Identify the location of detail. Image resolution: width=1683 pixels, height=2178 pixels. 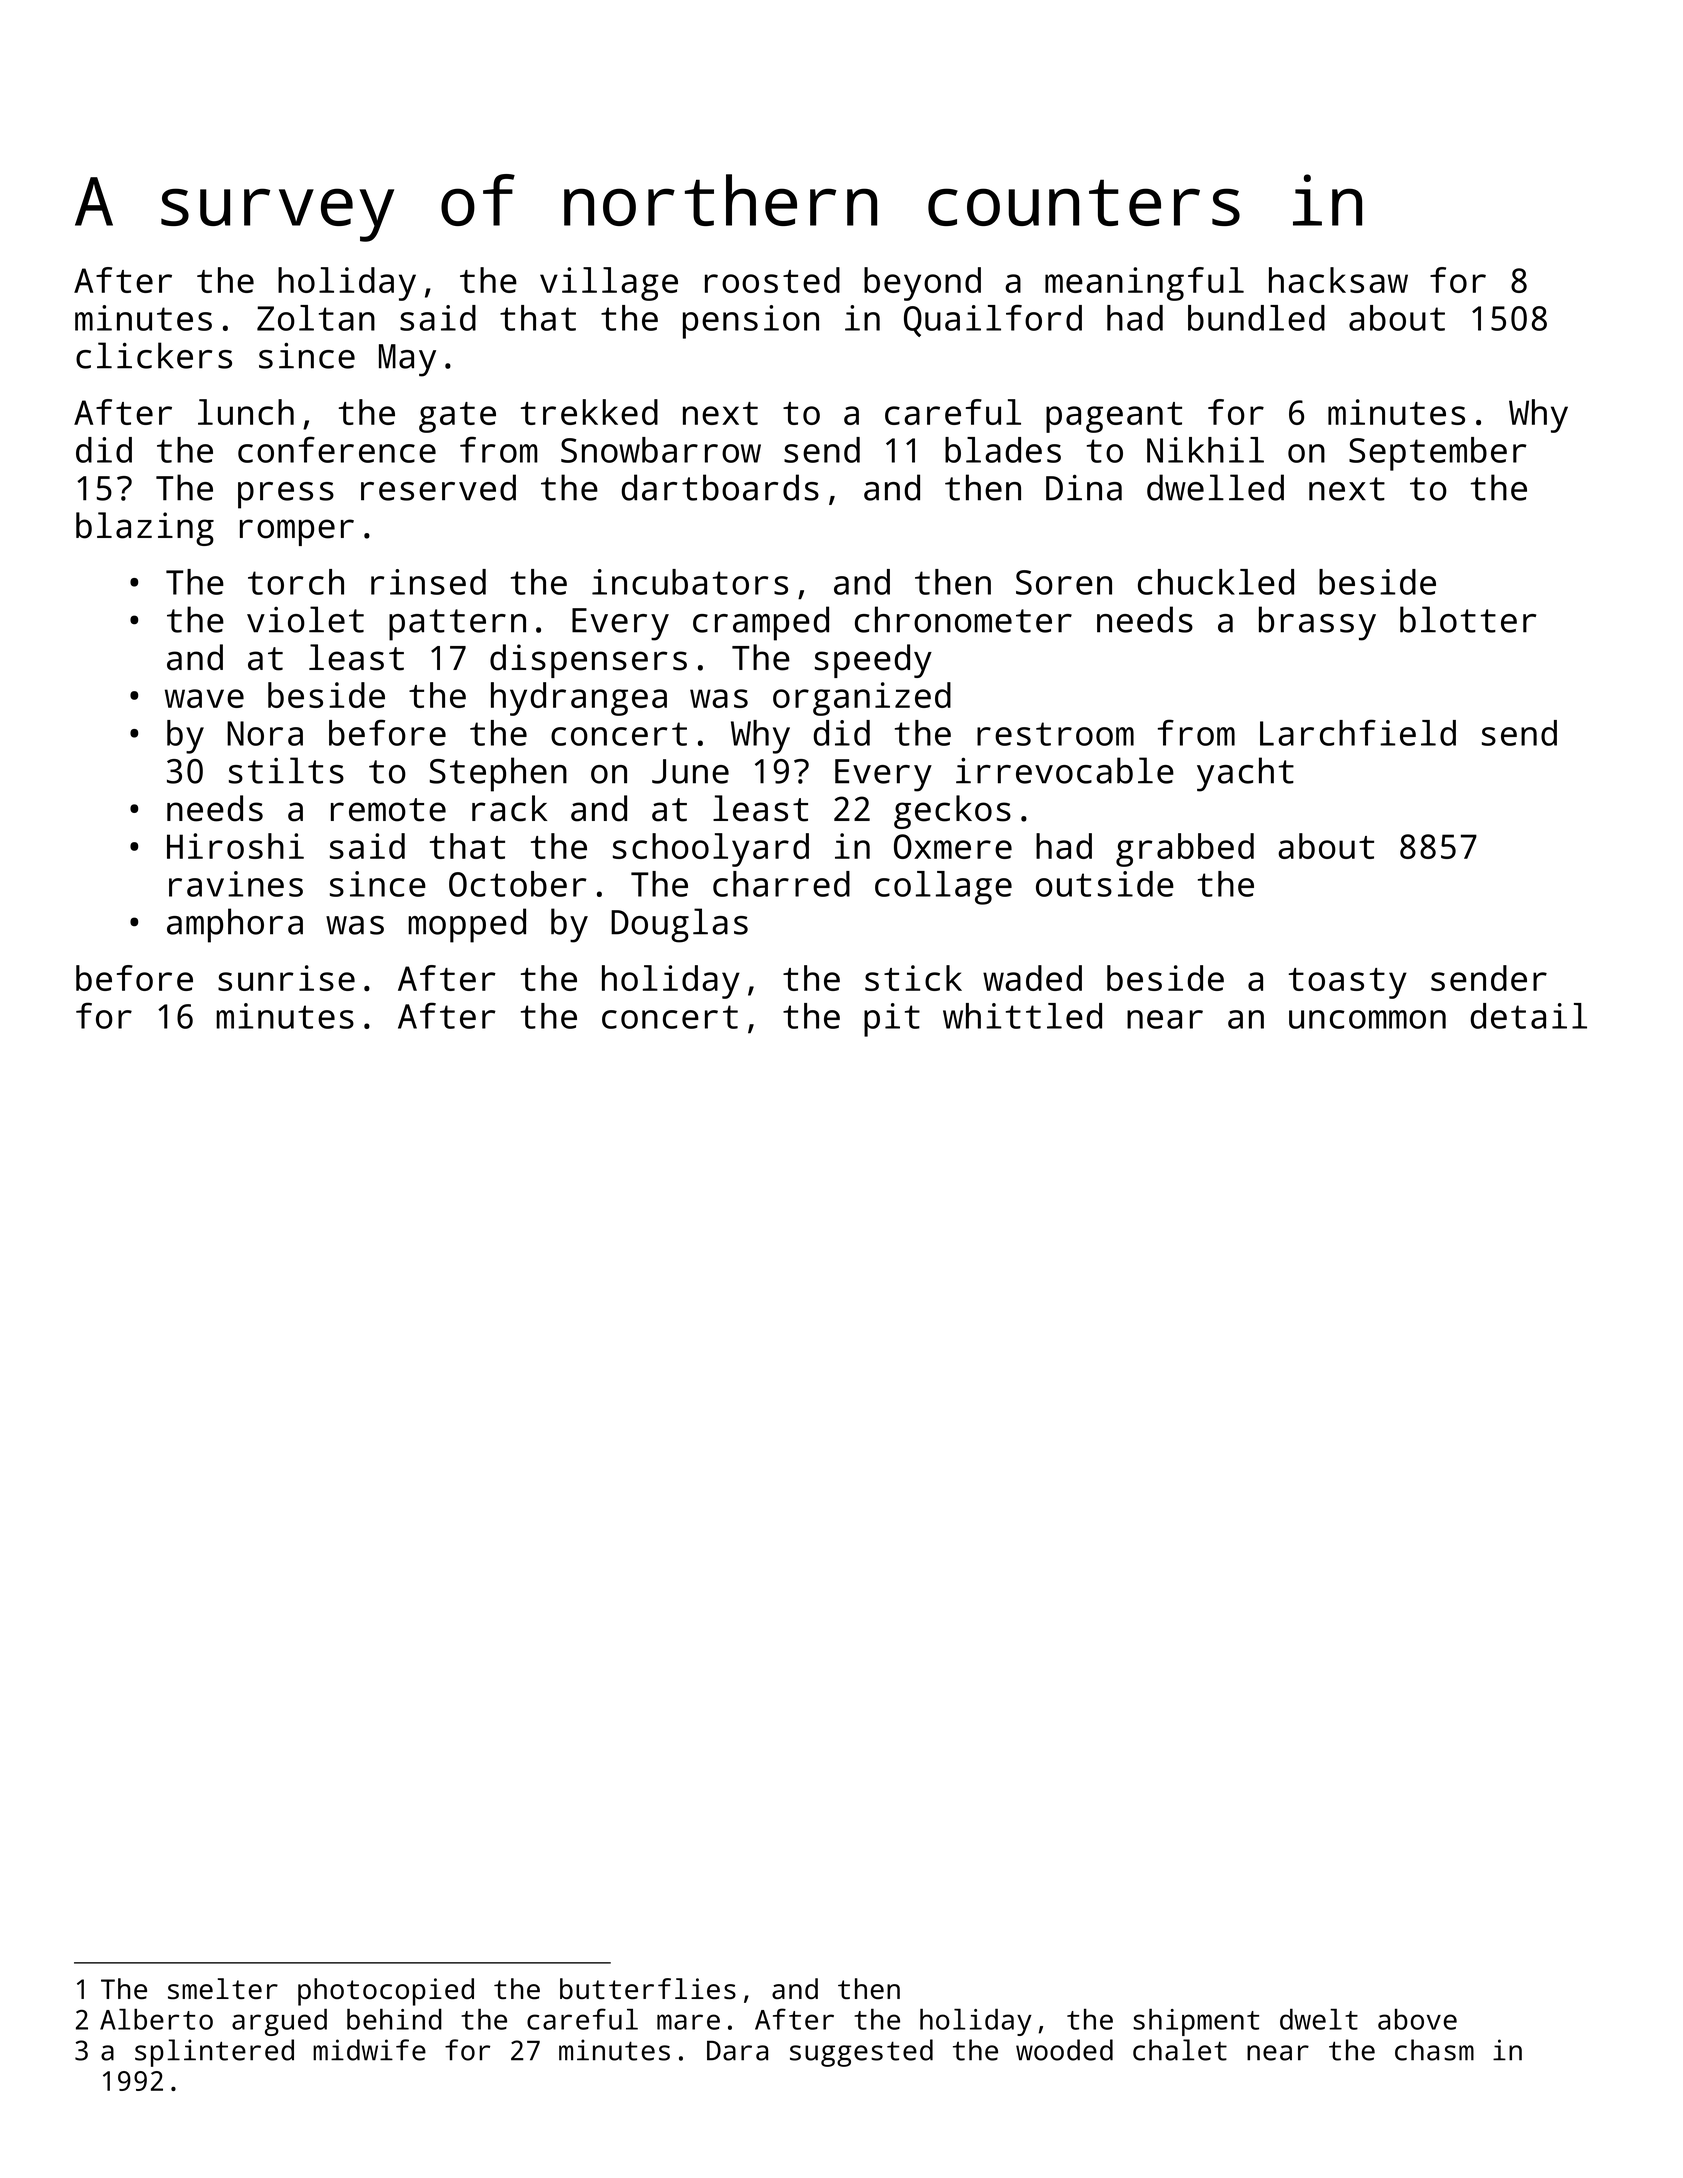
(1528, 1016).
